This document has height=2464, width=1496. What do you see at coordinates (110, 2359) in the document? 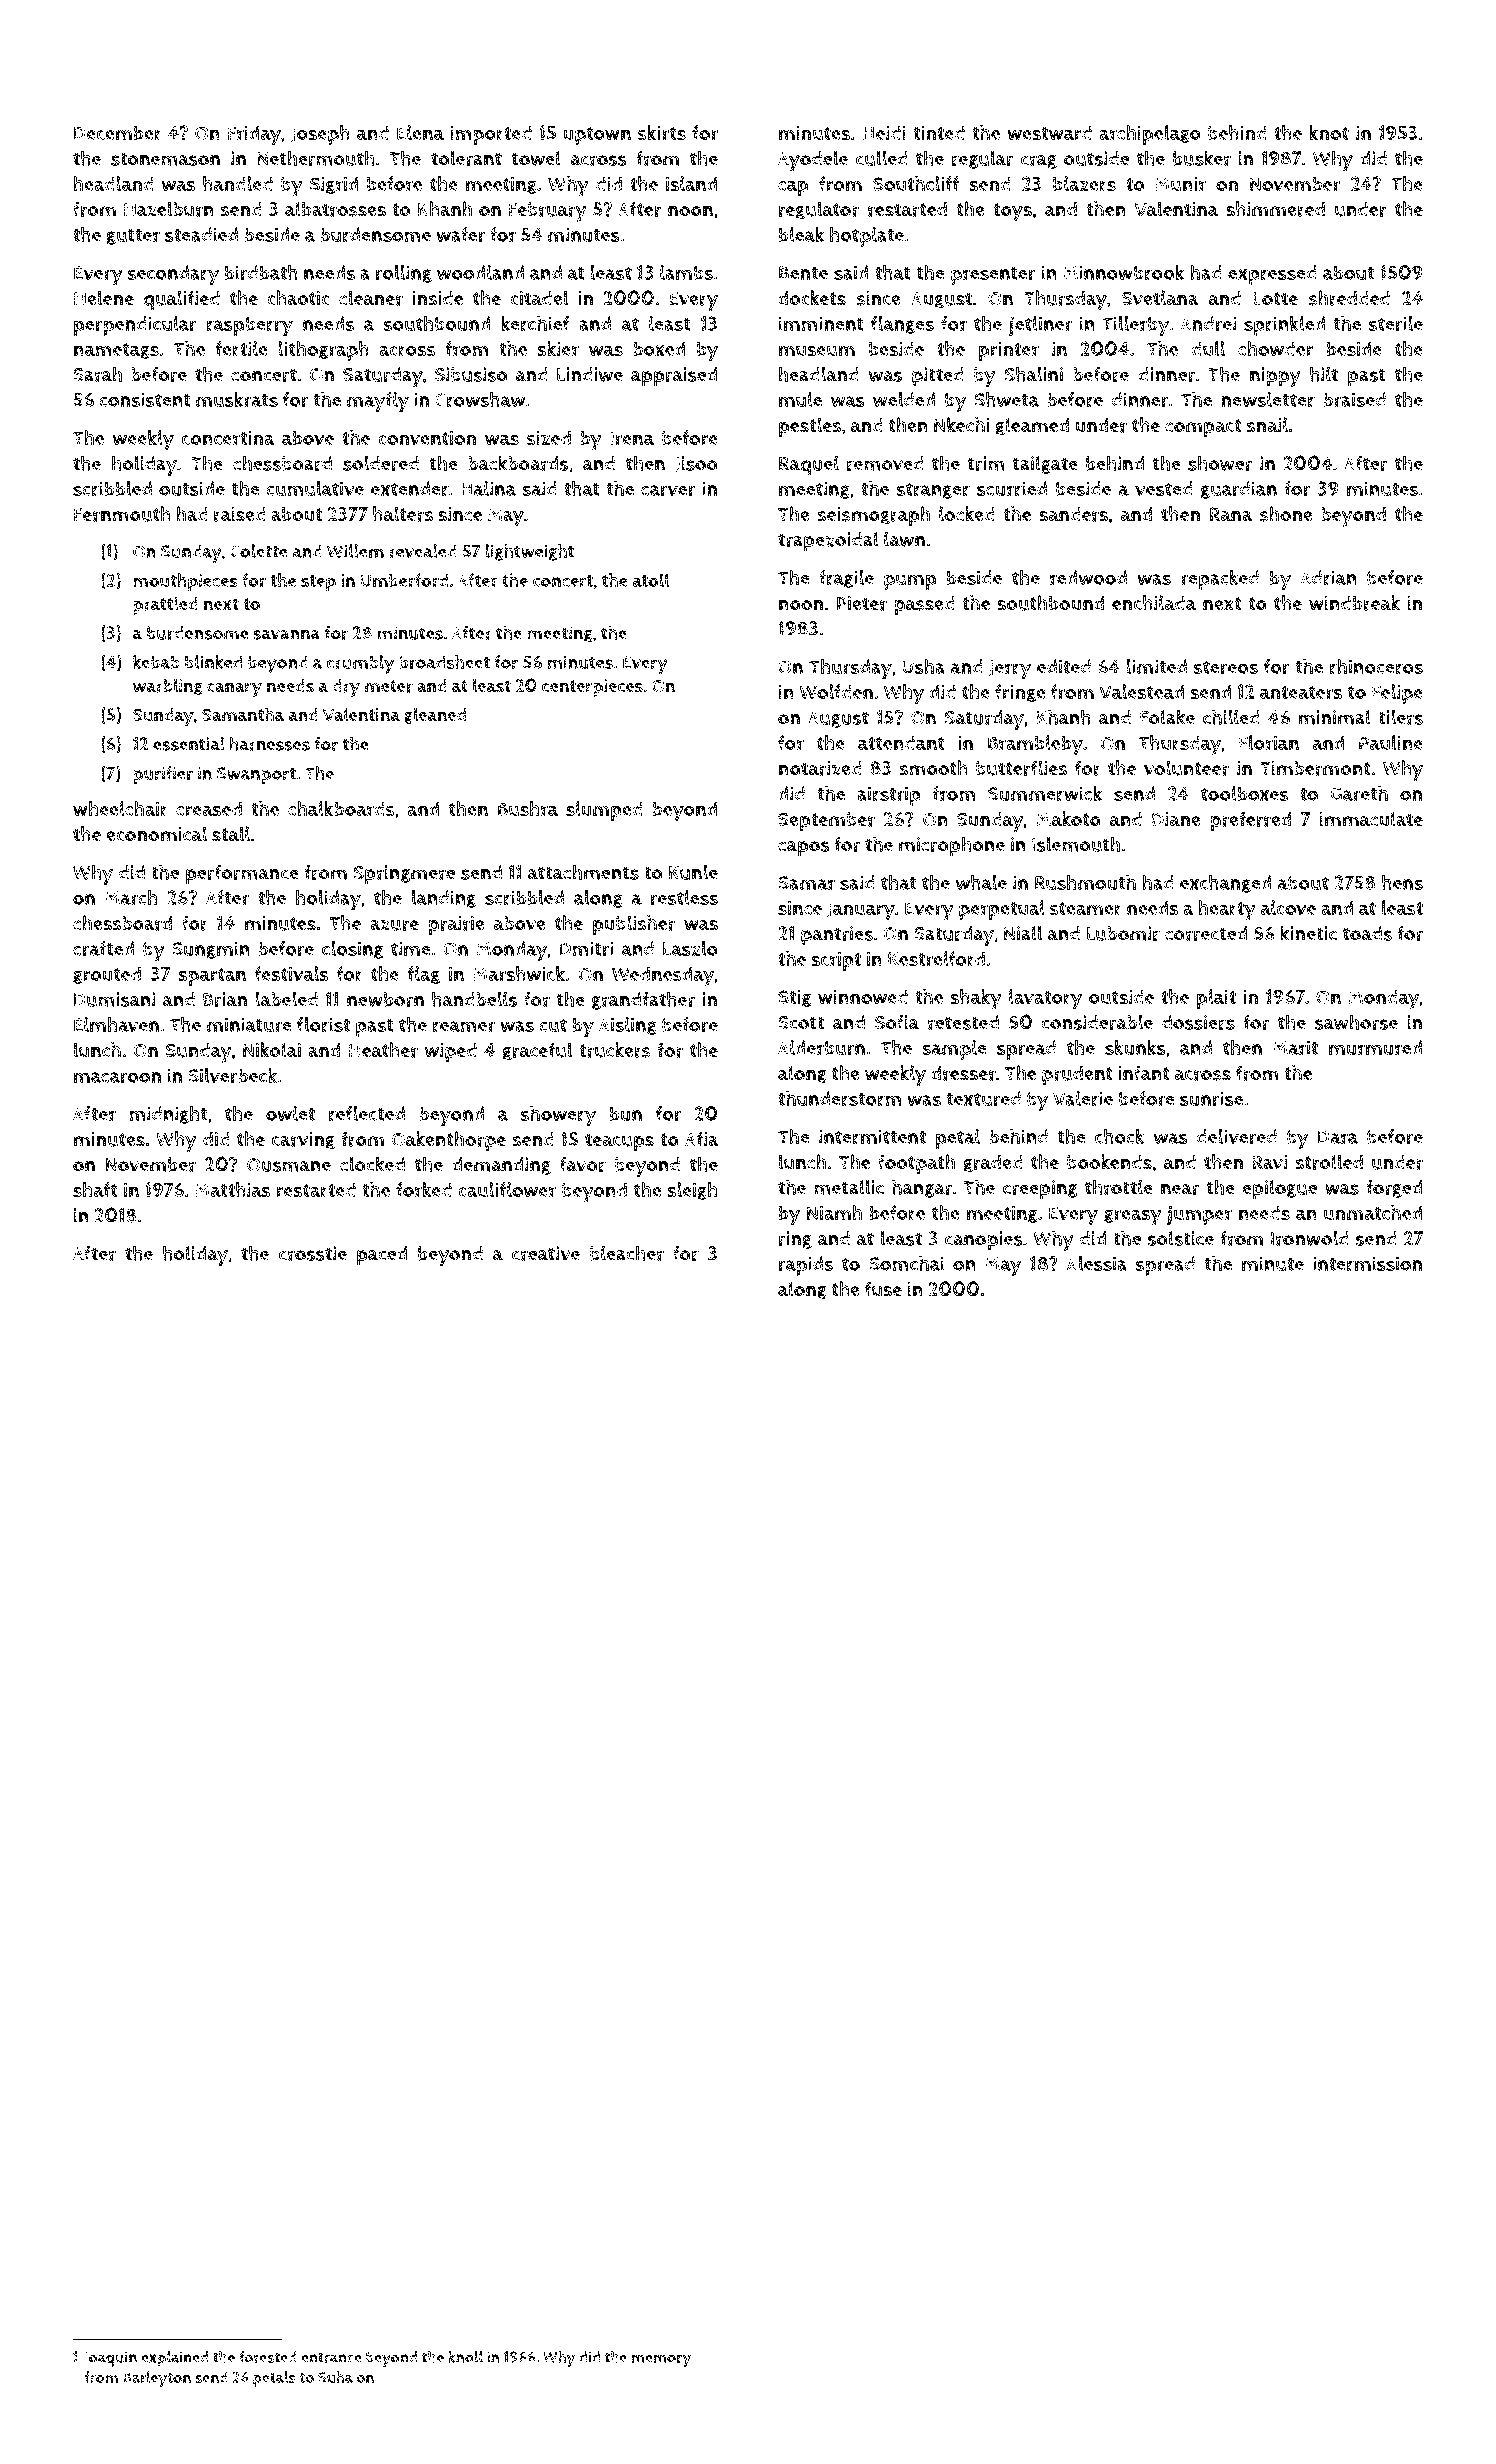
I see `Joaquin` at bounding box center [110, 2359].
